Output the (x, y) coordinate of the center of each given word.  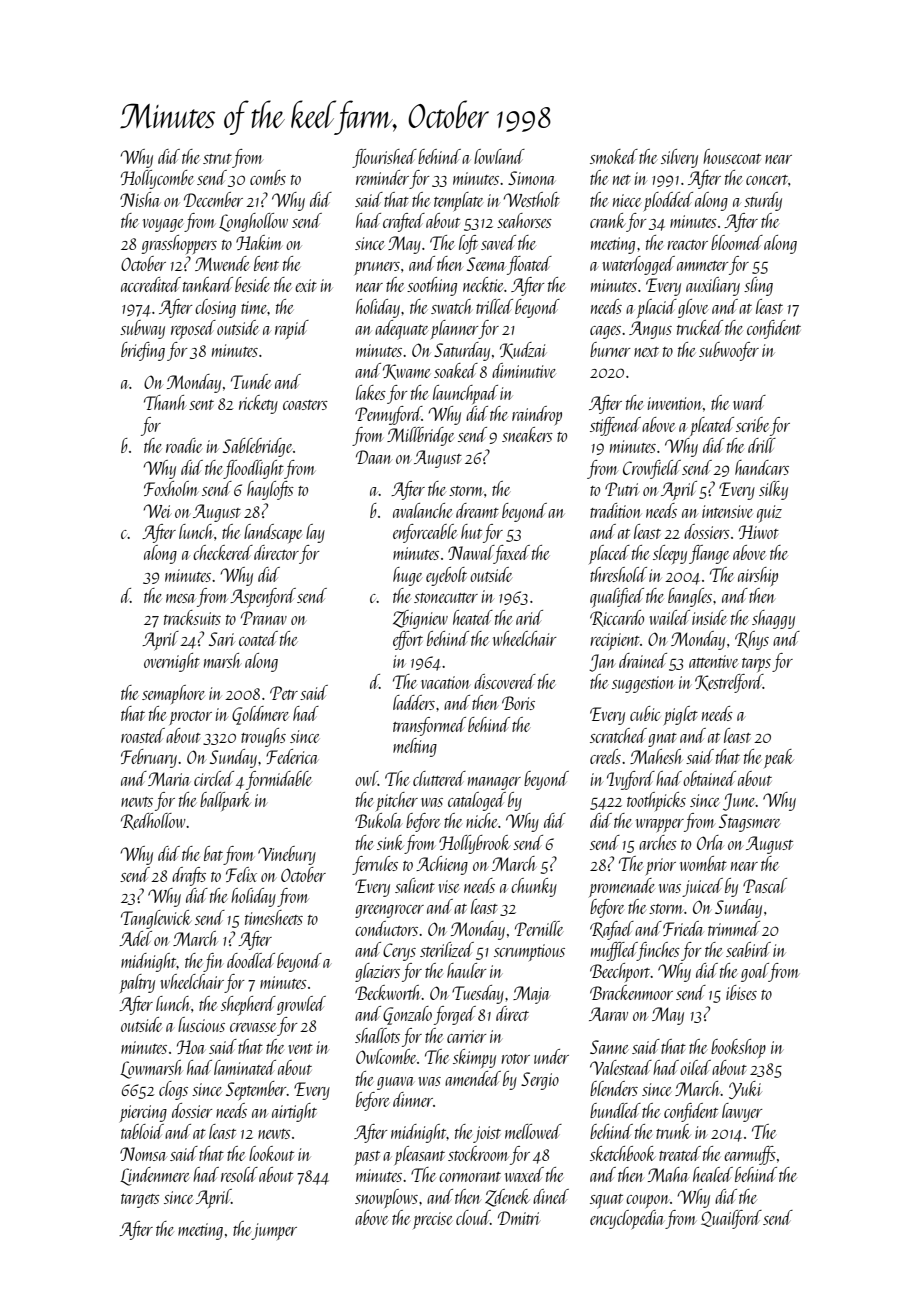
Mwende (222, 263)
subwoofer (729, 351)
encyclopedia (627, 1219)
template (458, 201)
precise (432, 1220)
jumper (274, 1231)
